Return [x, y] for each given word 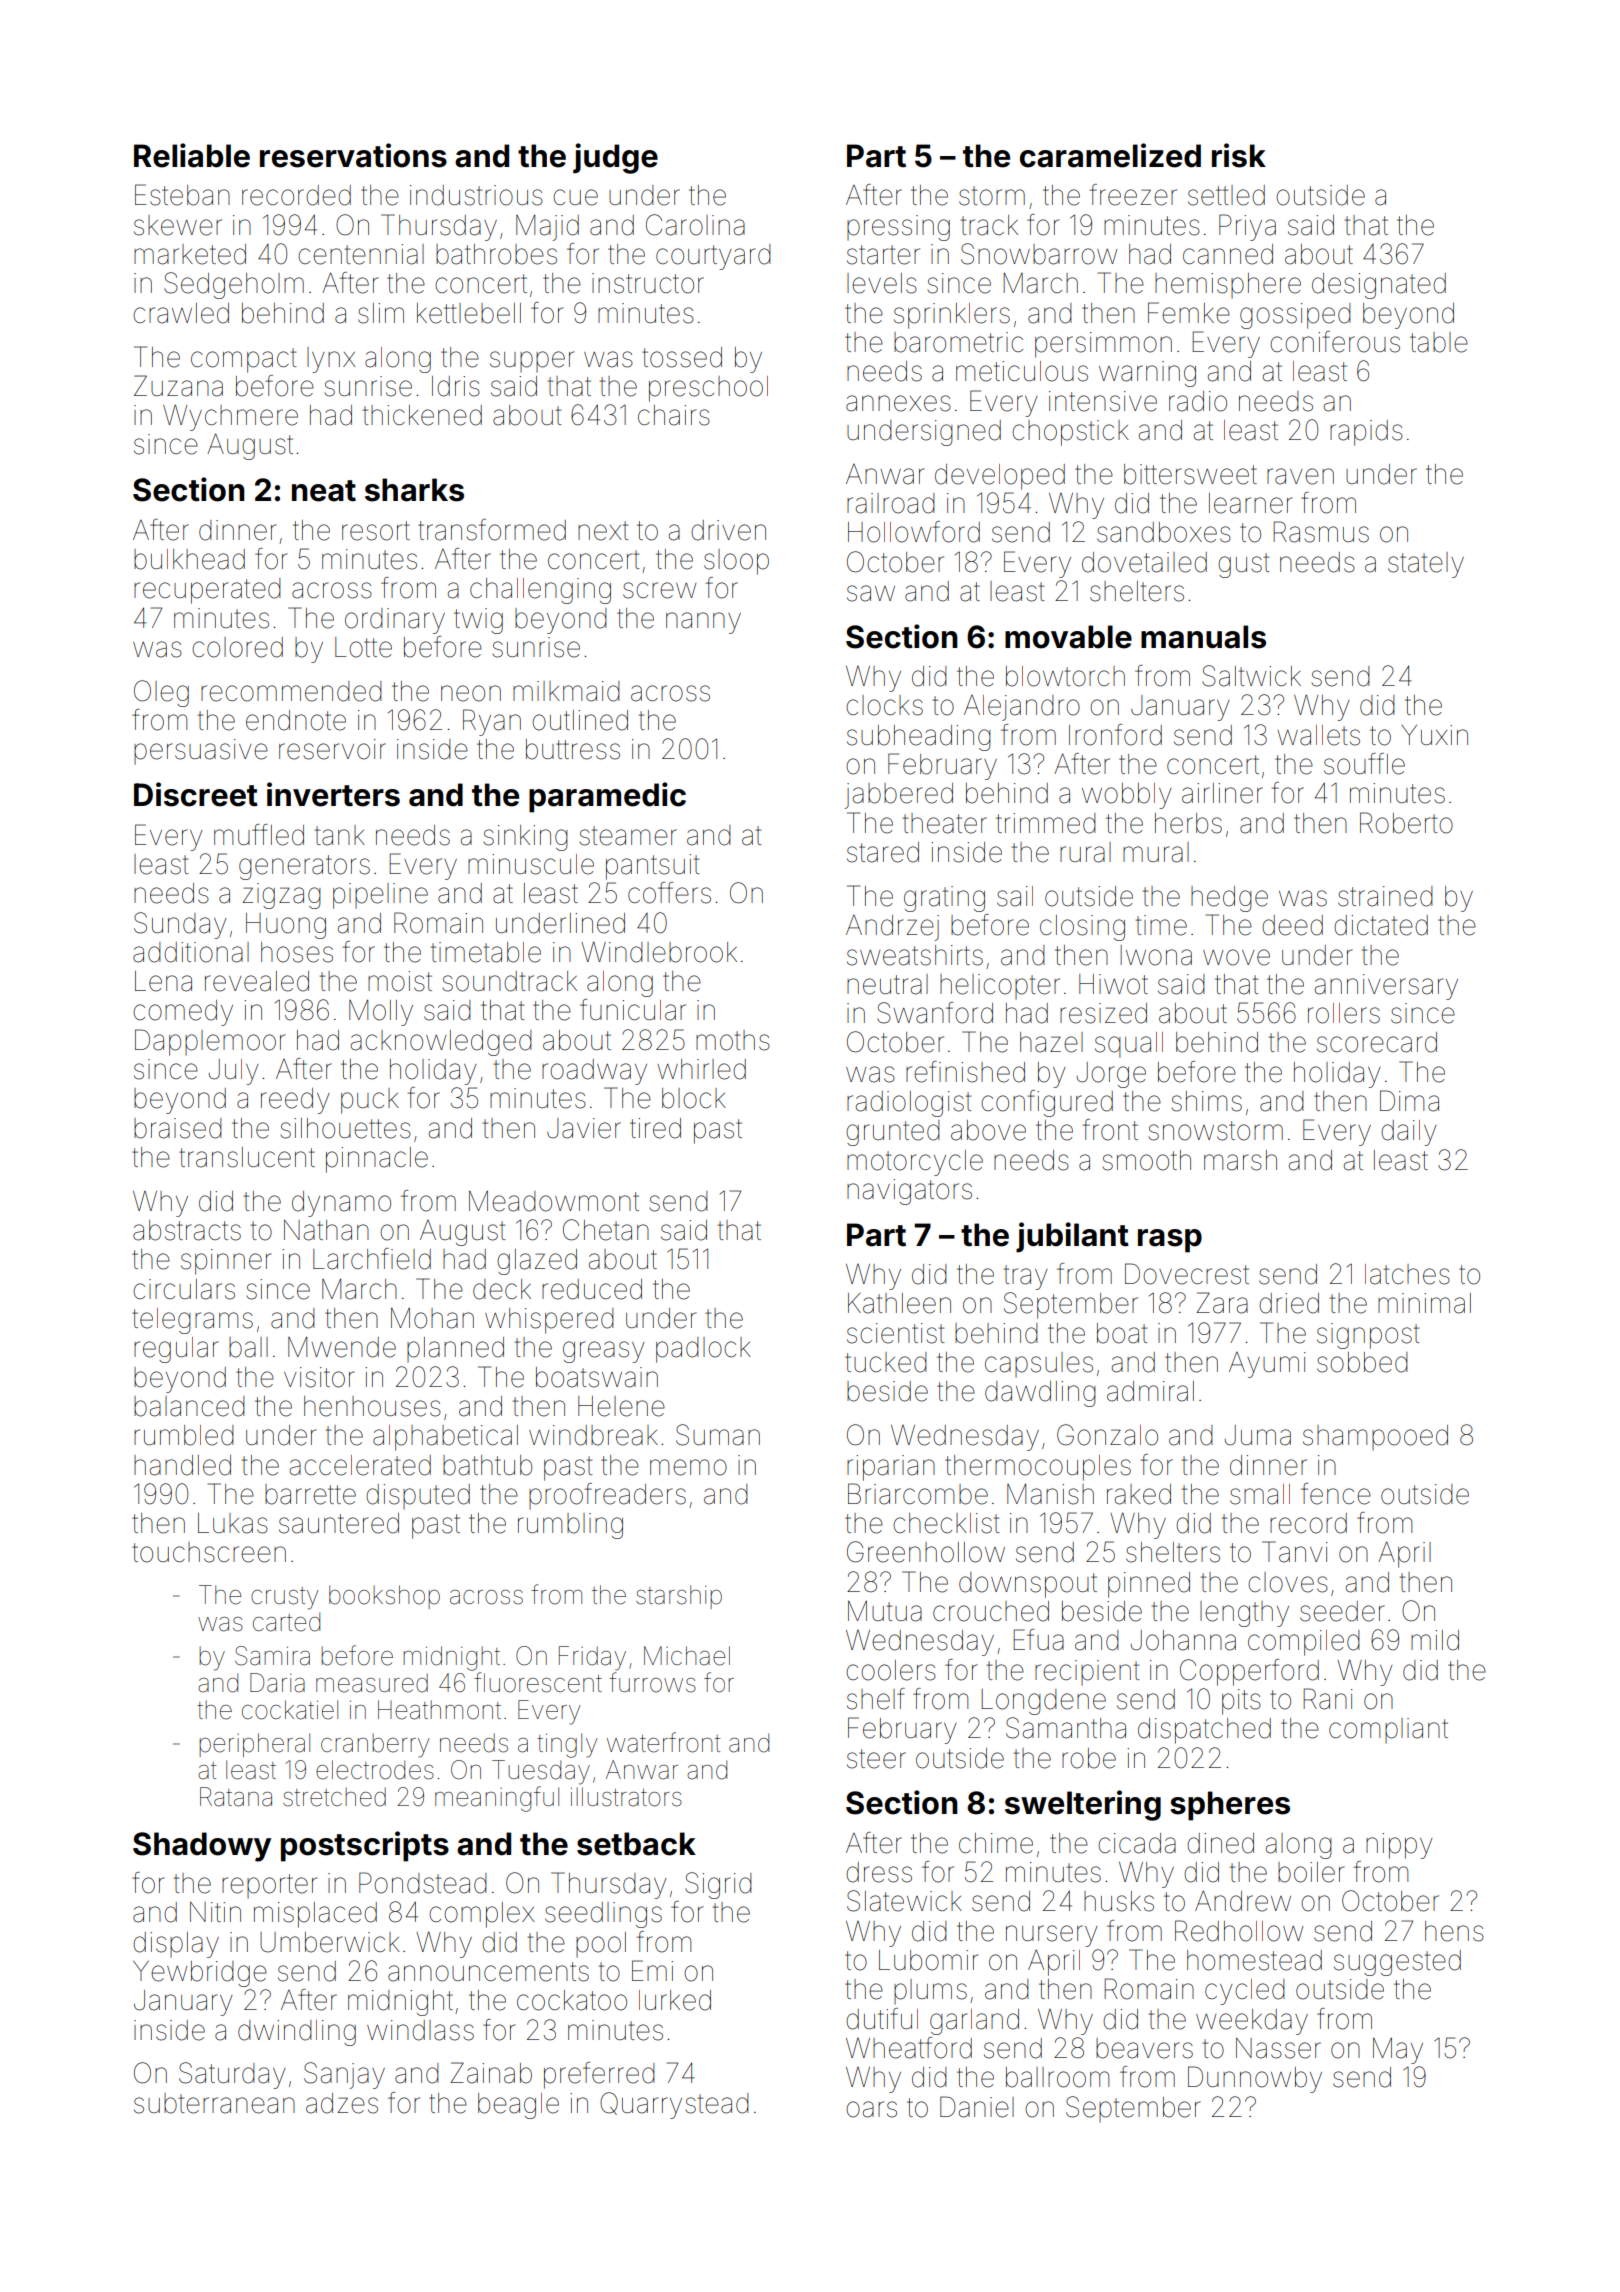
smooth [1147, 1160]
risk [1239, 155]
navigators [909, 1192]
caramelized [1110, 155]
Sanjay [344, 2075]
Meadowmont [554, 1201]
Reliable [192, 155]
